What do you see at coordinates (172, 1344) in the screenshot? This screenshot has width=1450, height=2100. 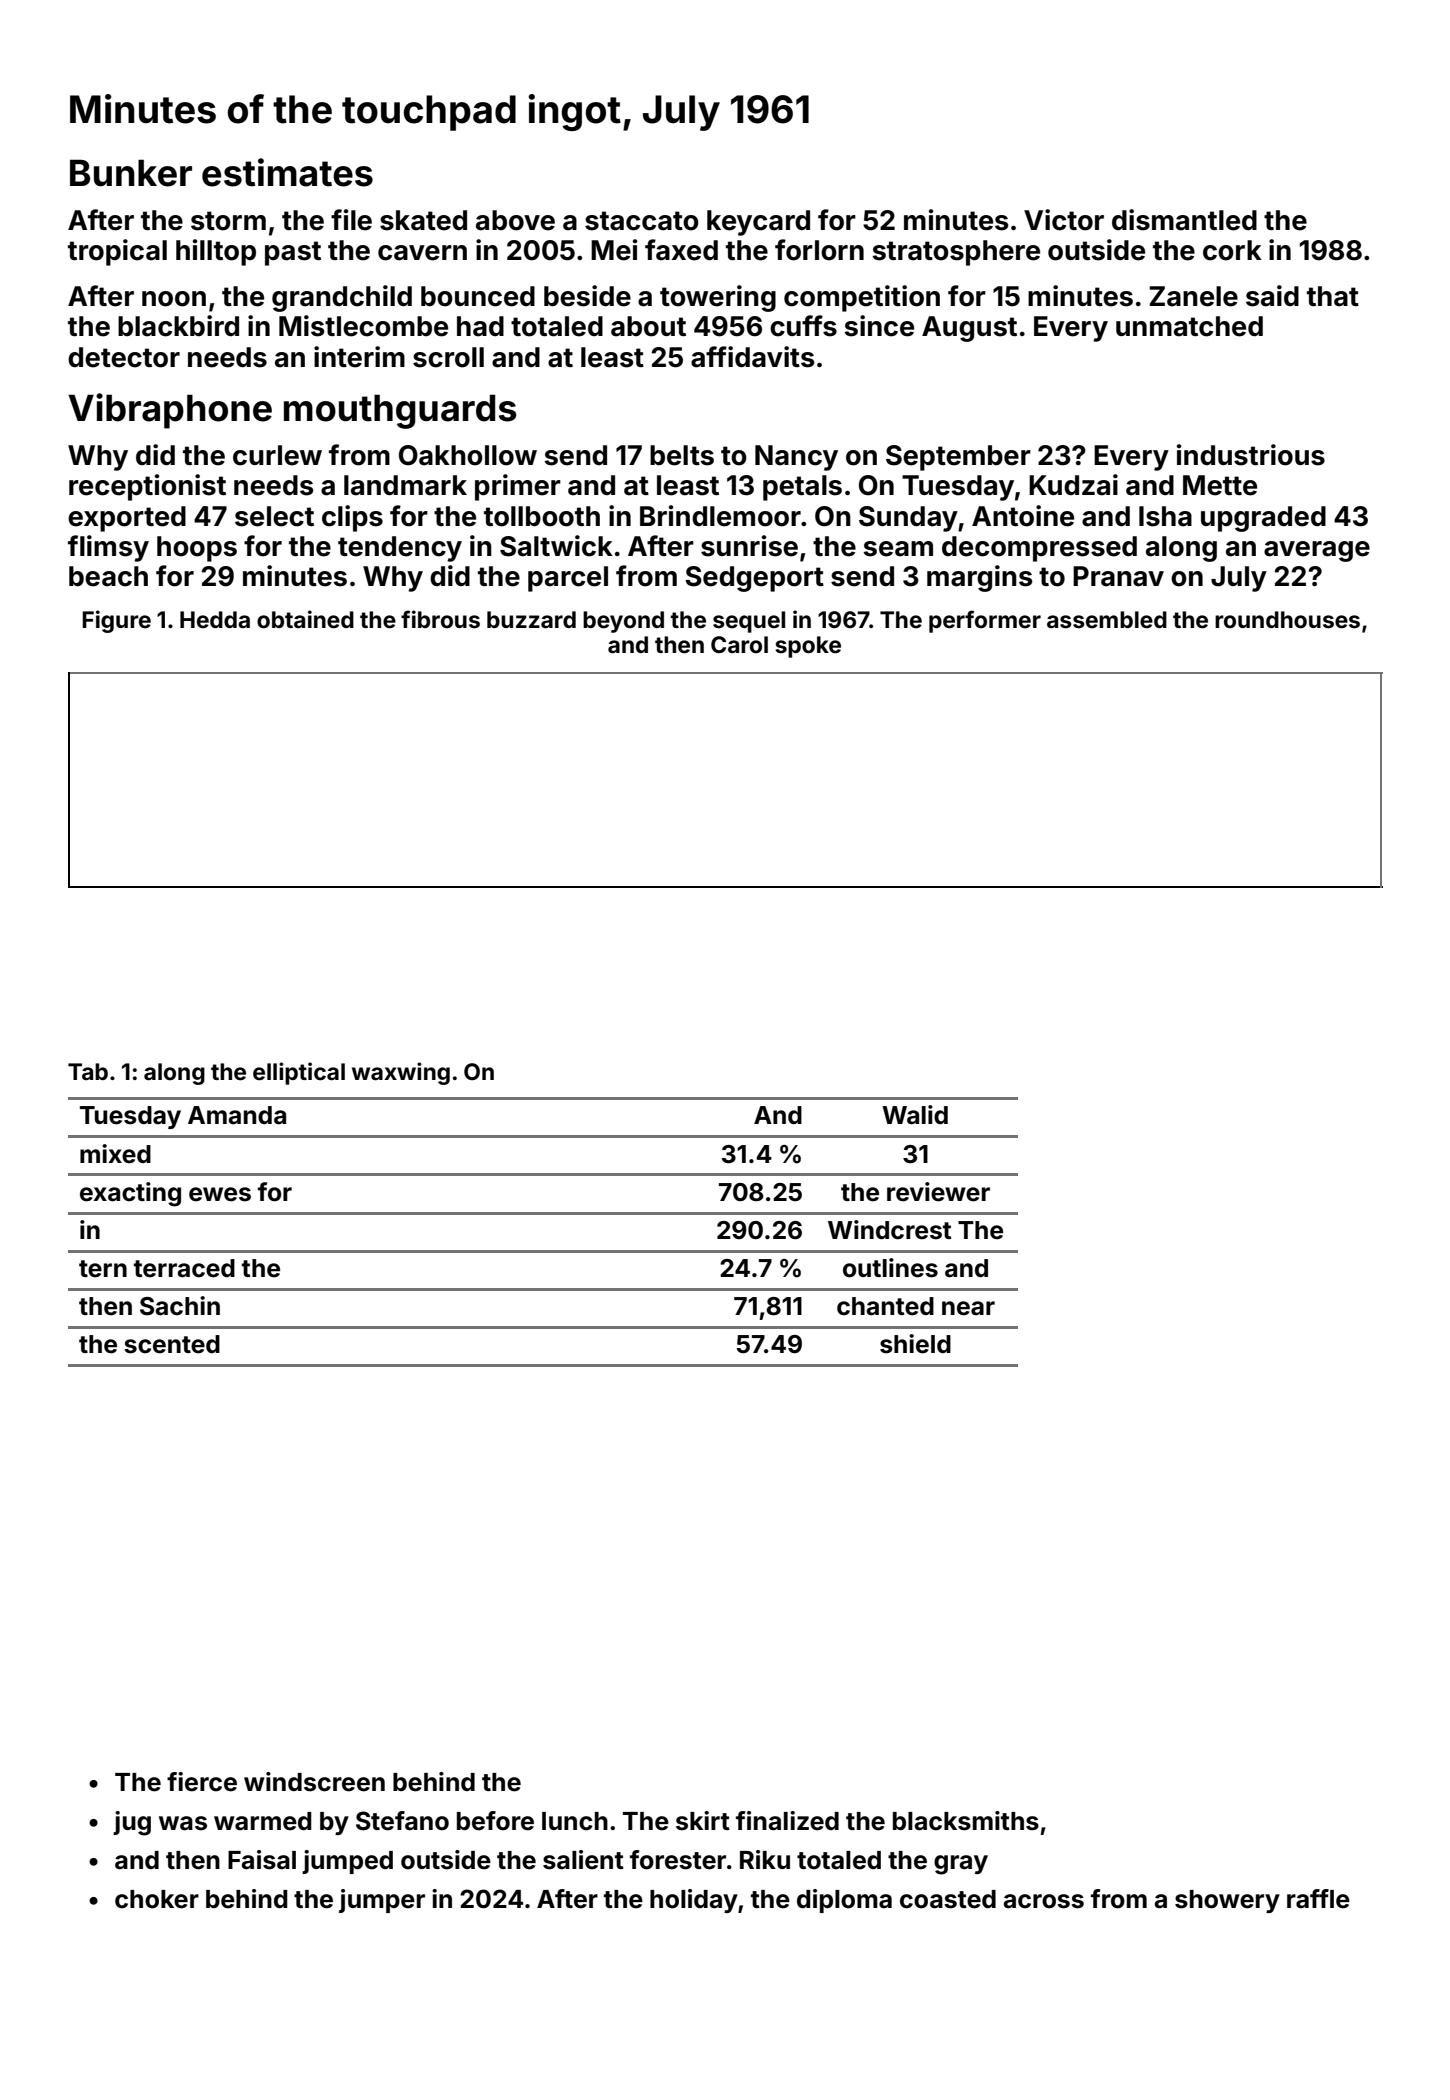 I see `scented` at bounding box center [172, 1344].
